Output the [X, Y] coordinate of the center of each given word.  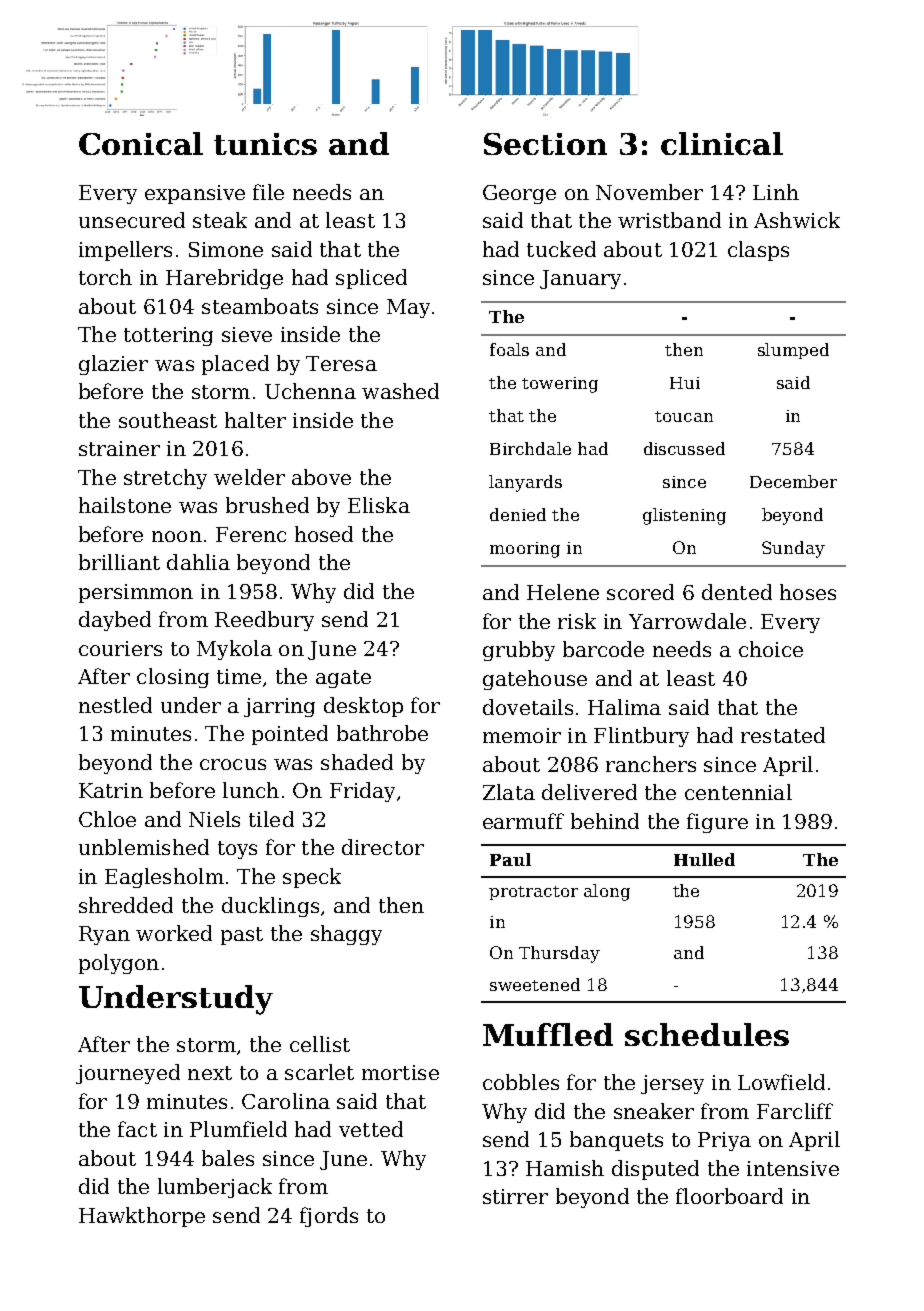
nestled [115, 705]
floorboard [729, 1196]
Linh [776, 192]
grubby [519, 651]
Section [545, 144]
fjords [329, 1217]
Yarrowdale [687, 621]
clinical [722, 143]
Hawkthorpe [142, 1217]
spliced [371, 279]
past [242, 936]
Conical [141, 143]
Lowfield [781, 1082]
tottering [168, 336]
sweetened [535, 984]
